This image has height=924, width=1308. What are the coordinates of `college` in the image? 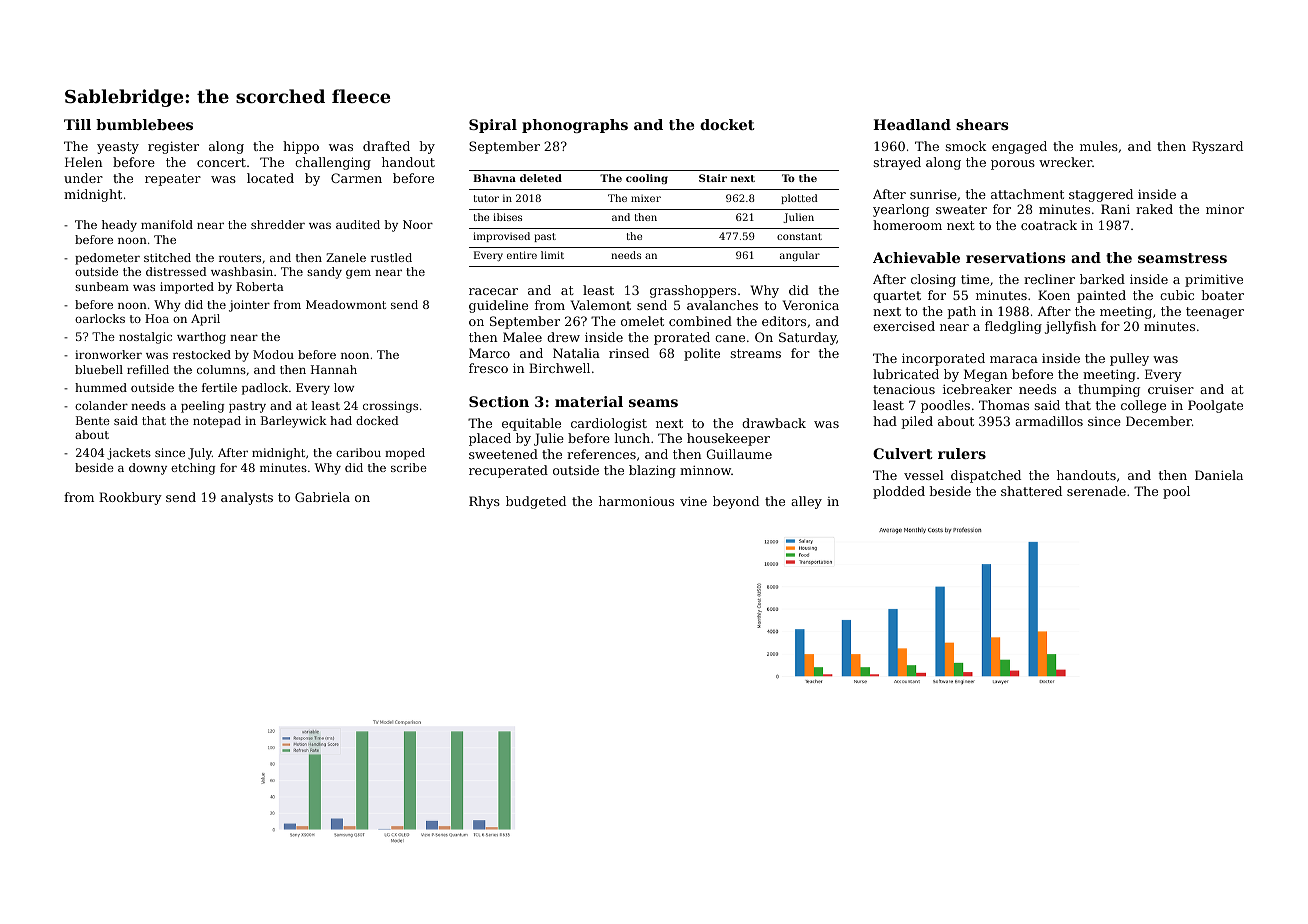 It's located at (1143, 406).
